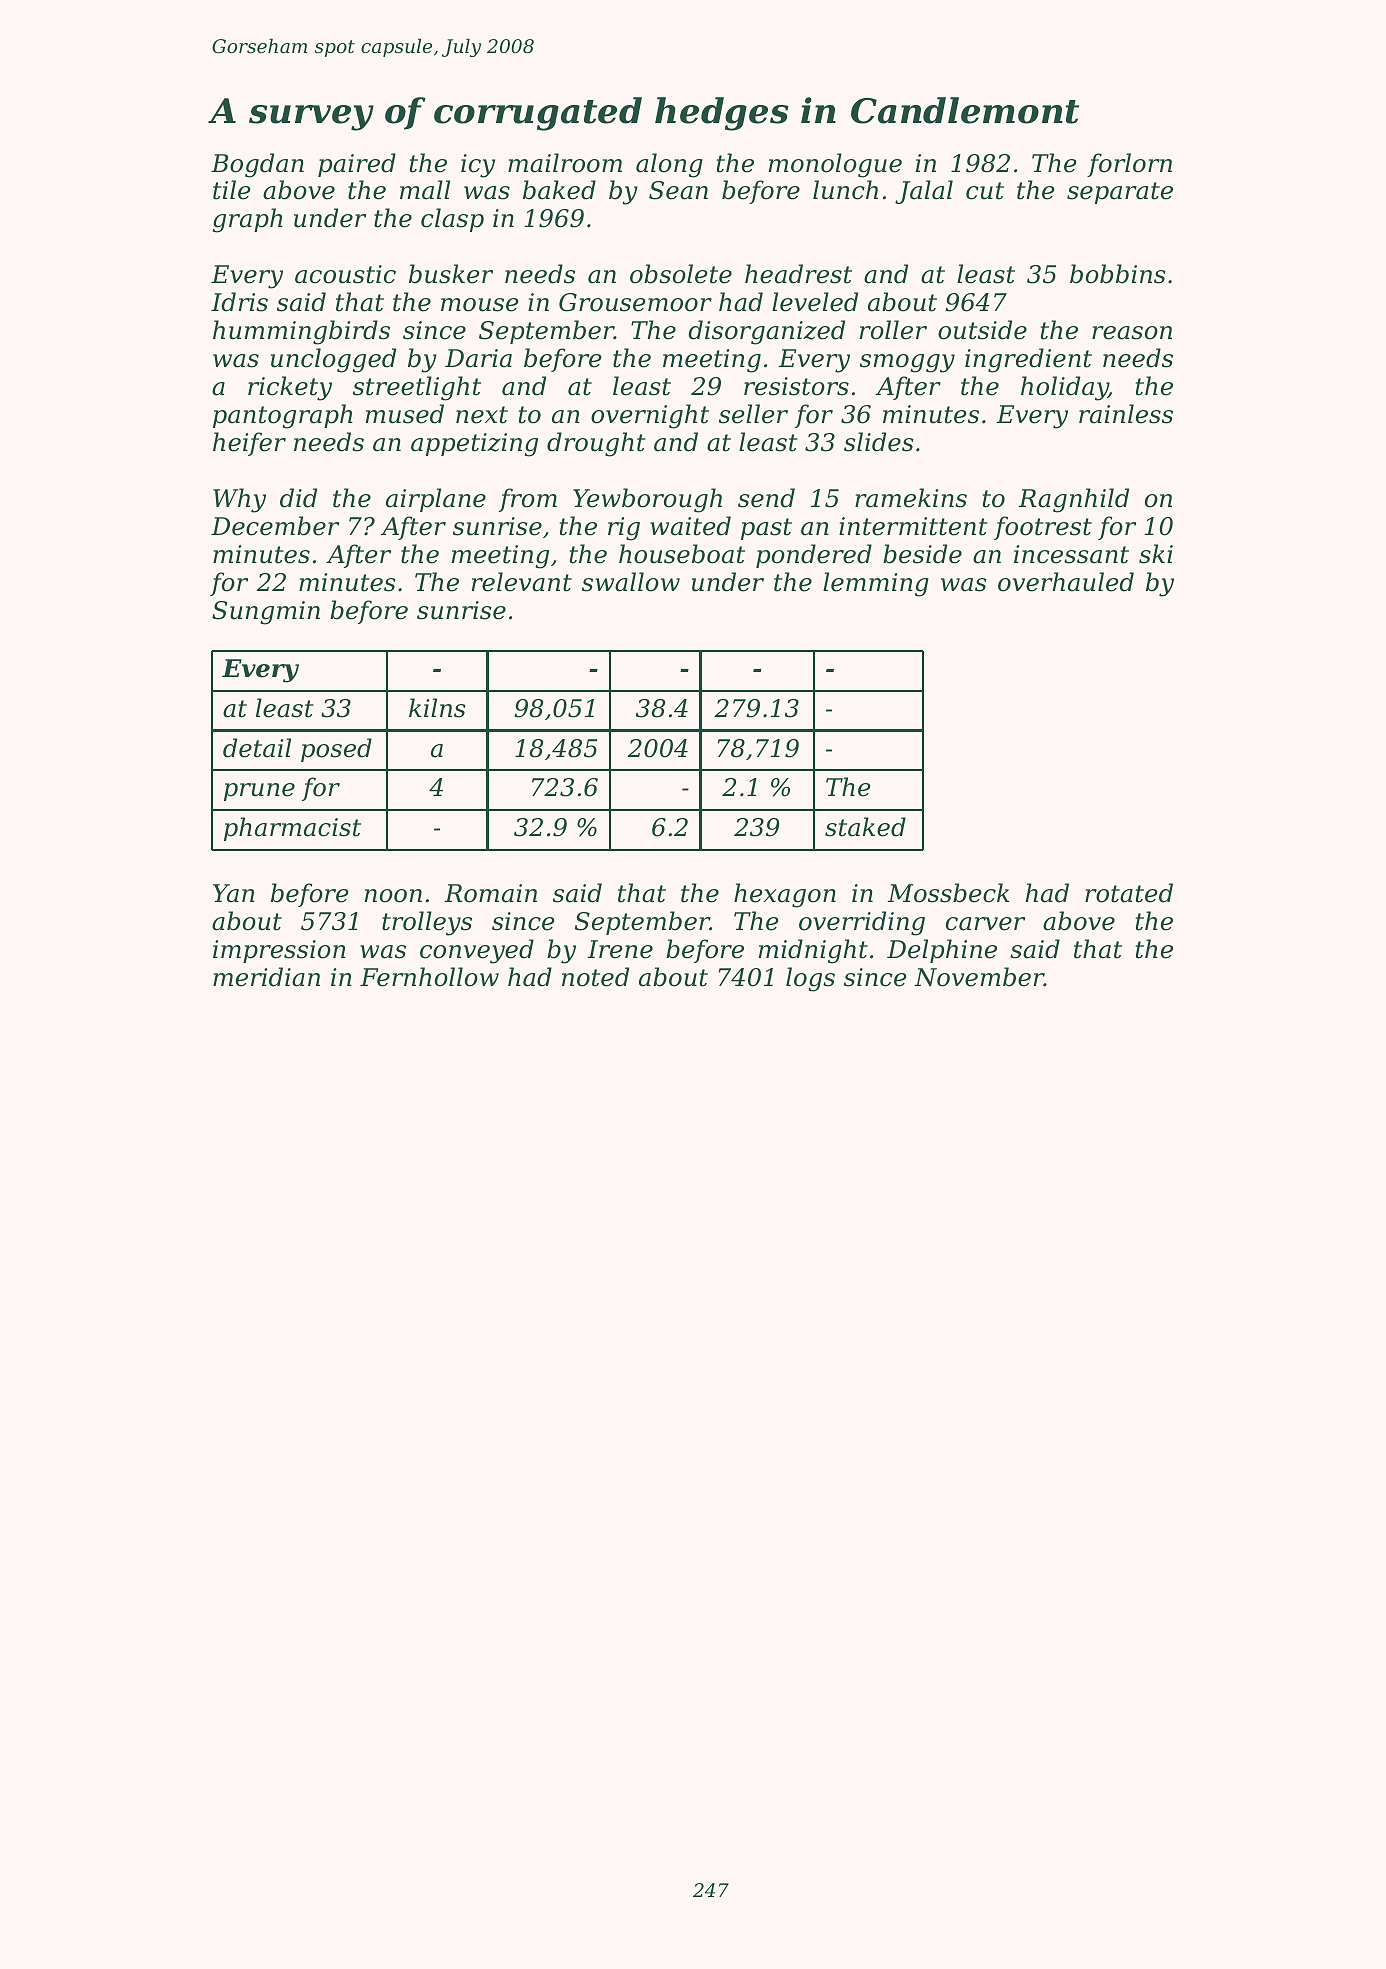 The image size is (1386, 1969). I want to click on rainless, so click(1126, 414).
